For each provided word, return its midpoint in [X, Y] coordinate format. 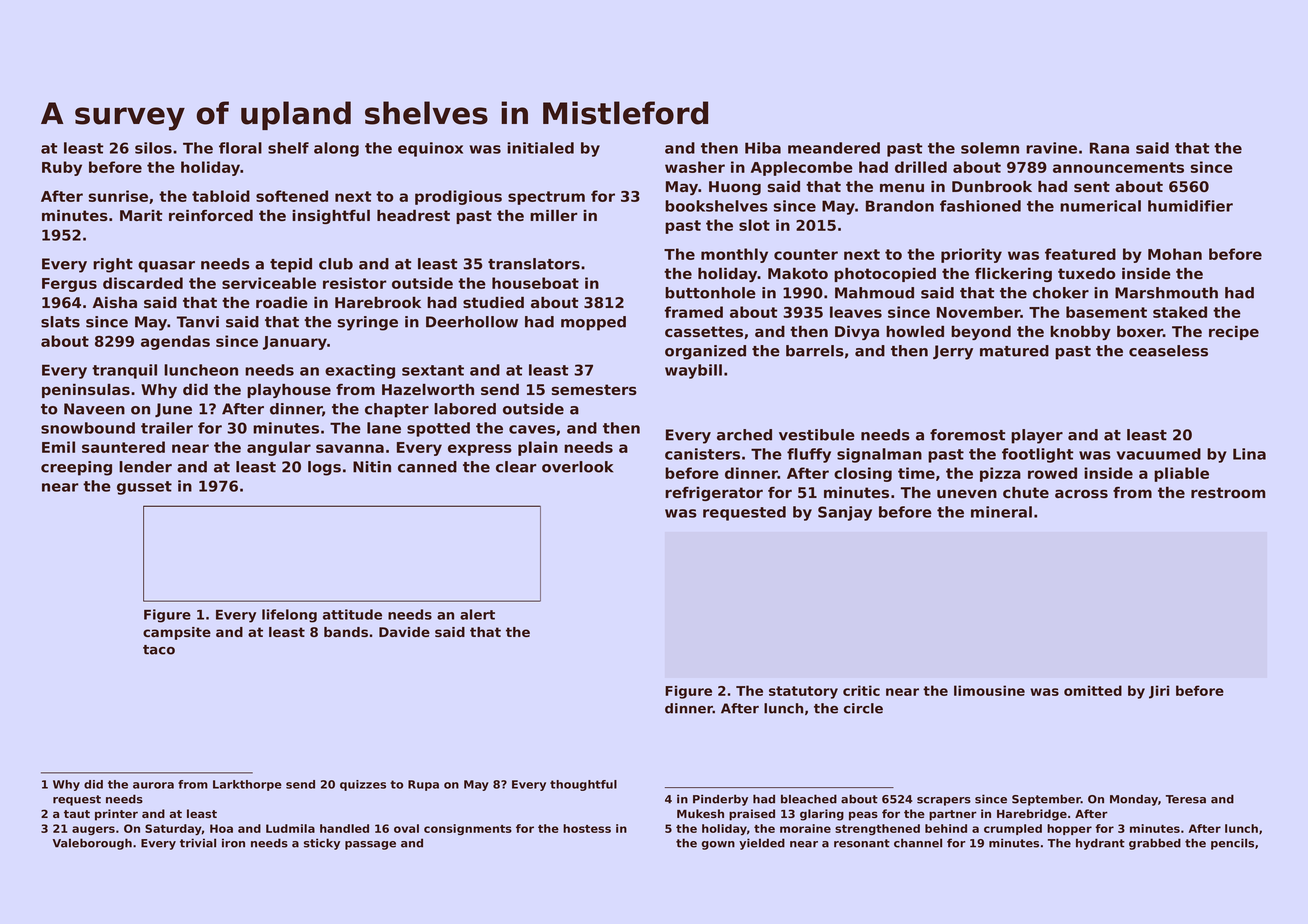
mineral [1001, 512]
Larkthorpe [247, 785]
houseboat [535, 283]
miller [553, 215]
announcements [1118, 167]
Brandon [900, 206]
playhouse [289, 391]
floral [240, 148]
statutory [803, 692]
